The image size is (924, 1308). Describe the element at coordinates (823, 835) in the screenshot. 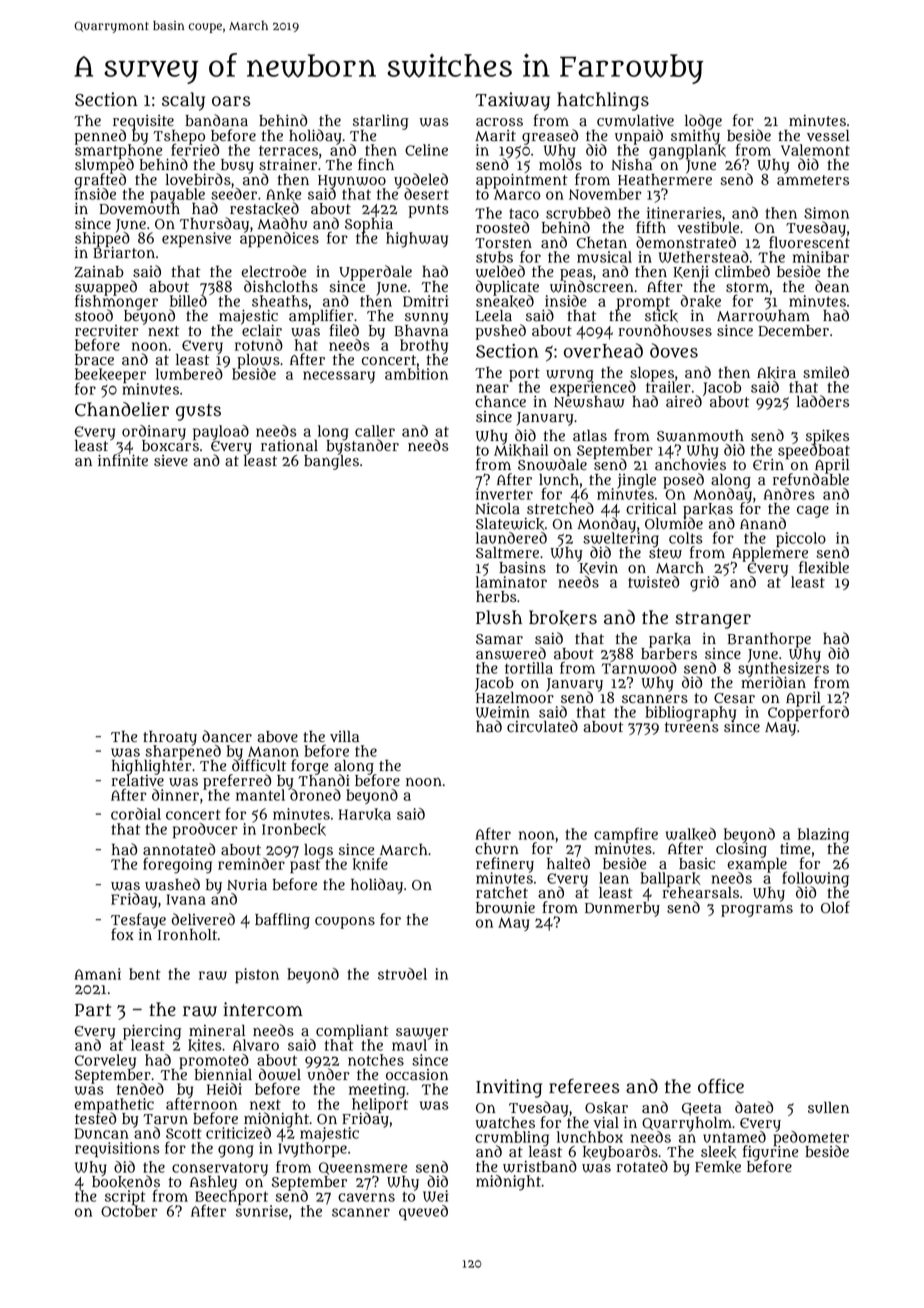

I see `blazing` at that location.
